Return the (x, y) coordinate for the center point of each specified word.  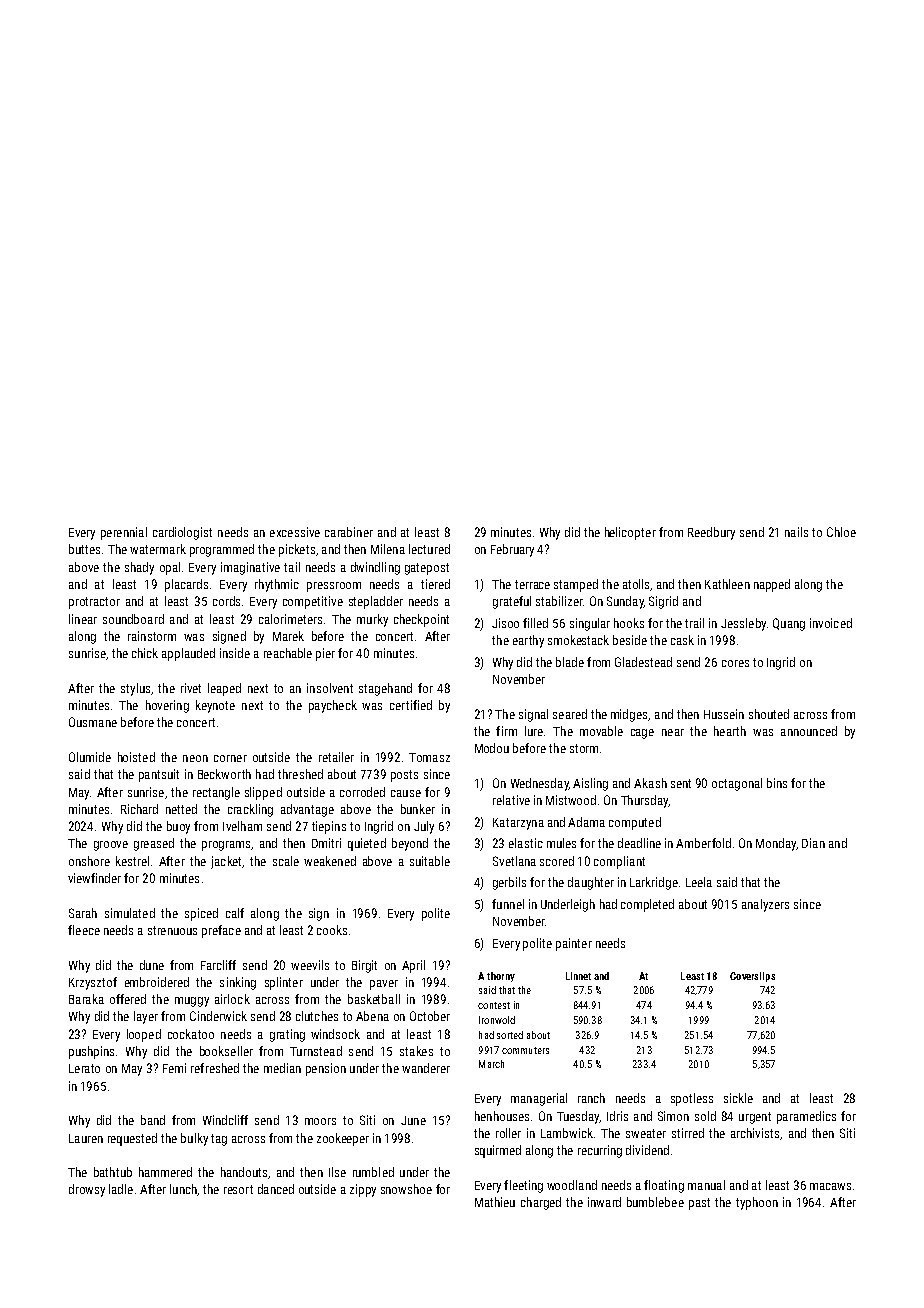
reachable (288, 653)
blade (570, 662)
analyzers (765, 905)
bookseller (226, 1051)
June (413, 1120)
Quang (789, 624)
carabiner (349, 532)
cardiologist (182, 533)
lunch (183, 1189)
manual (706, 1185)
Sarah (83, 913)
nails (796, 532)
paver (384, 985)
